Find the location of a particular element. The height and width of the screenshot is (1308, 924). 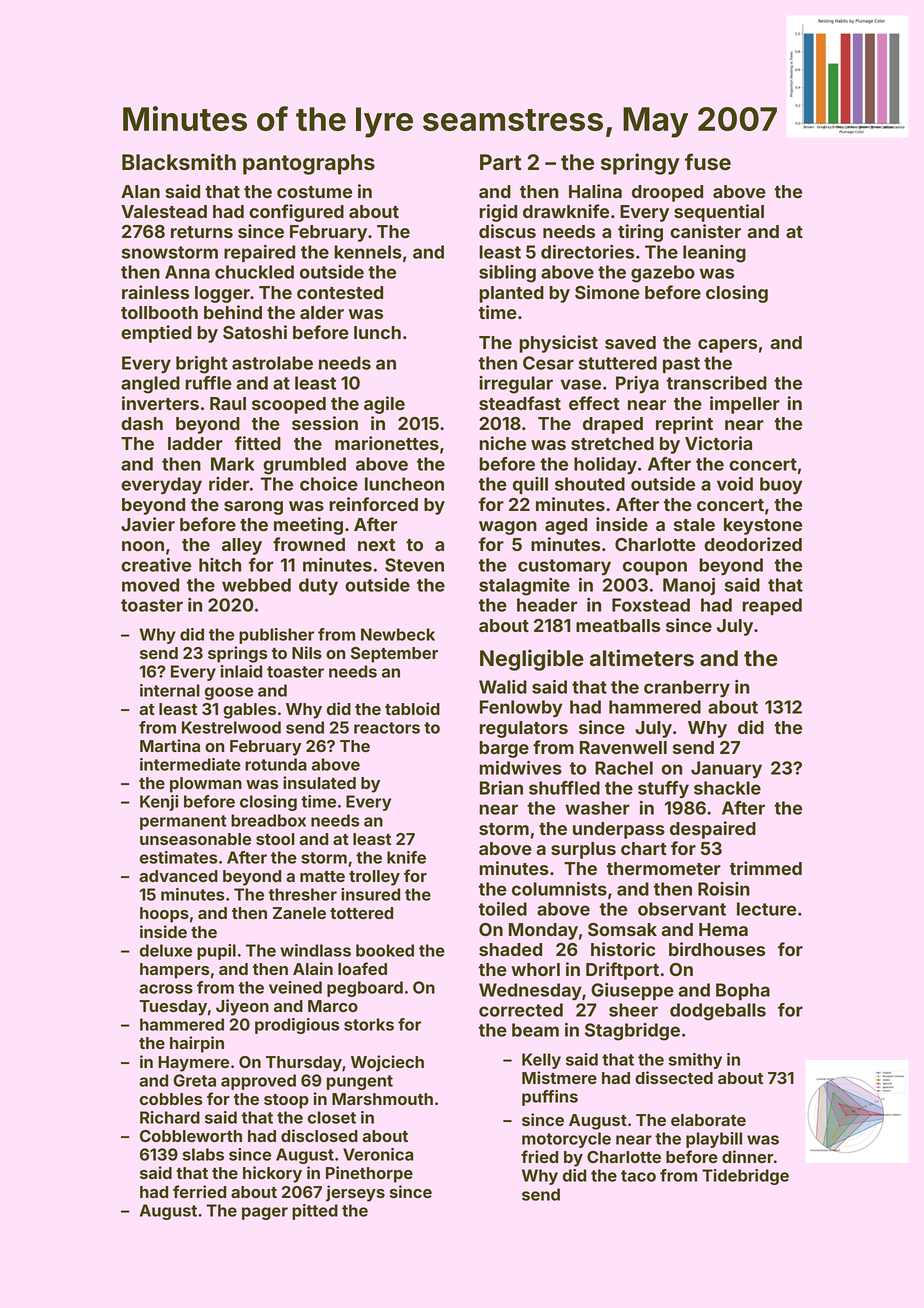

agile is located at coordinates (384, 405).
